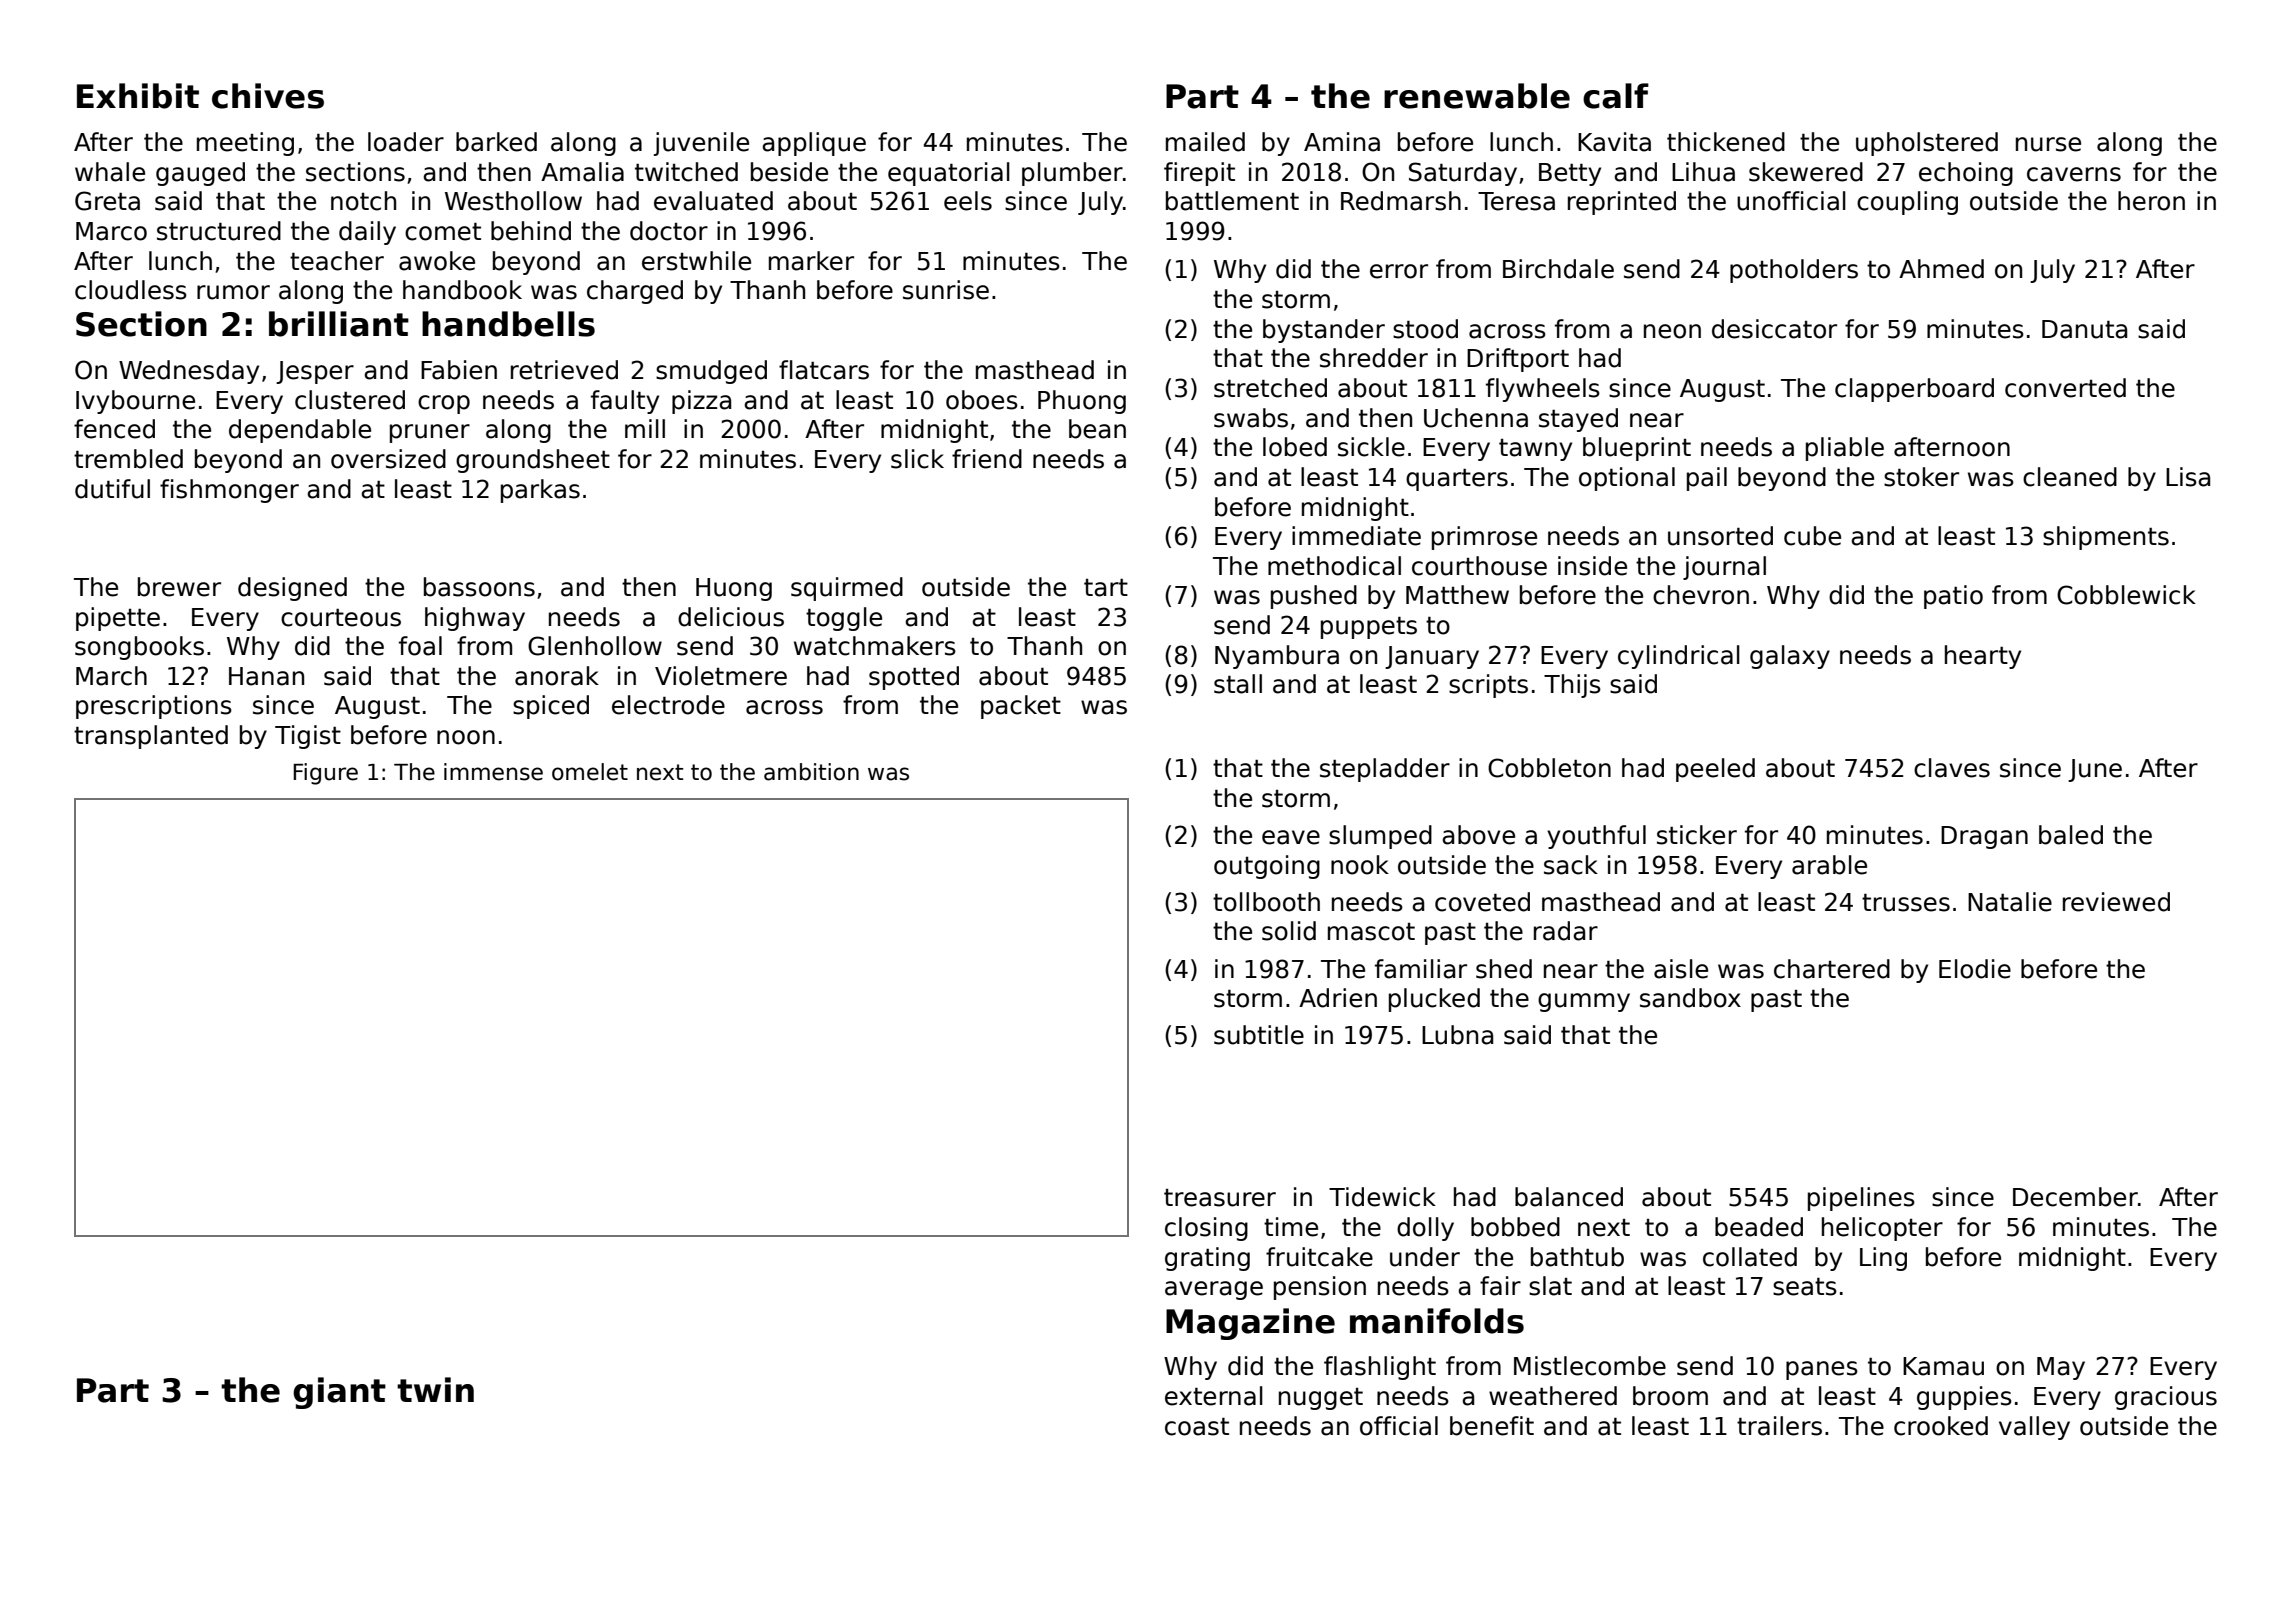  I want to click on battlement, so click(1232, 201).
